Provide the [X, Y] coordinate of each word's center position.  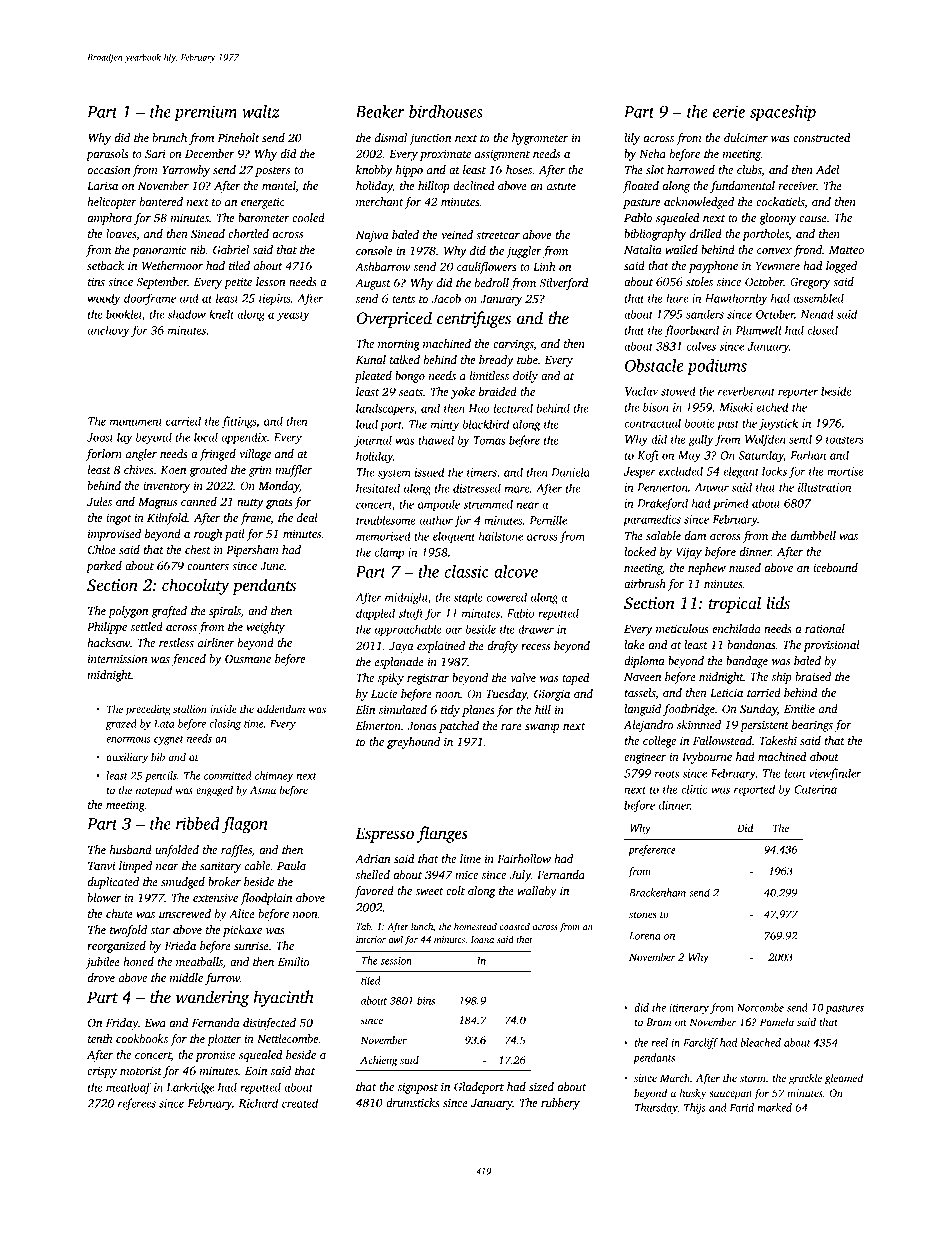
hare [677, 298]
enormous [128, 740]
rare [511, 727]
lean [794, 773]
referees [137, 1104]
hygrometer [540, 139]
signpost [418, 1088]
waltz [261, 111]
